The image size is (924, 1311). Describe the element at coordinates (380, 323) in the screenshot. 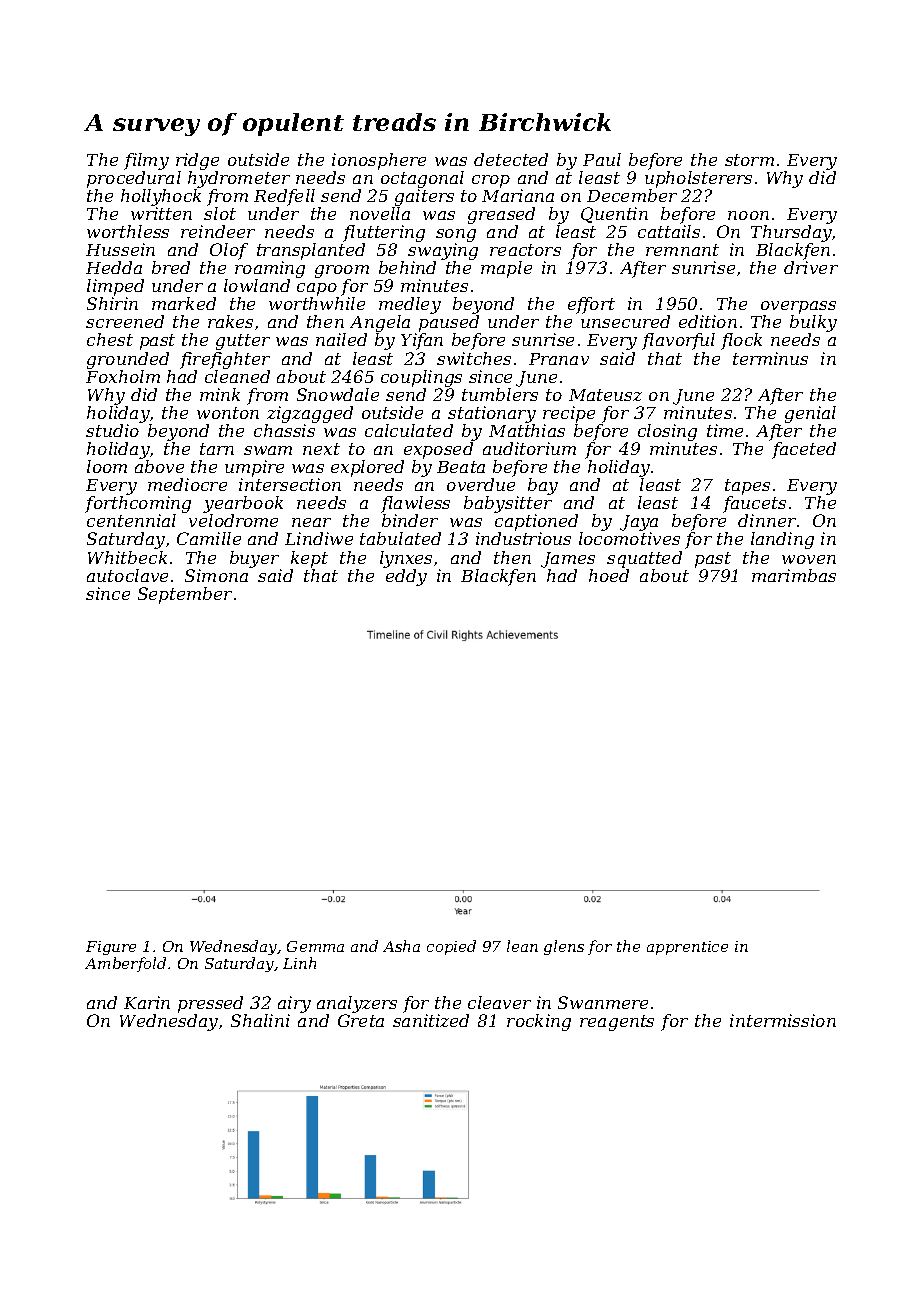

I see `Angela` at that location.
